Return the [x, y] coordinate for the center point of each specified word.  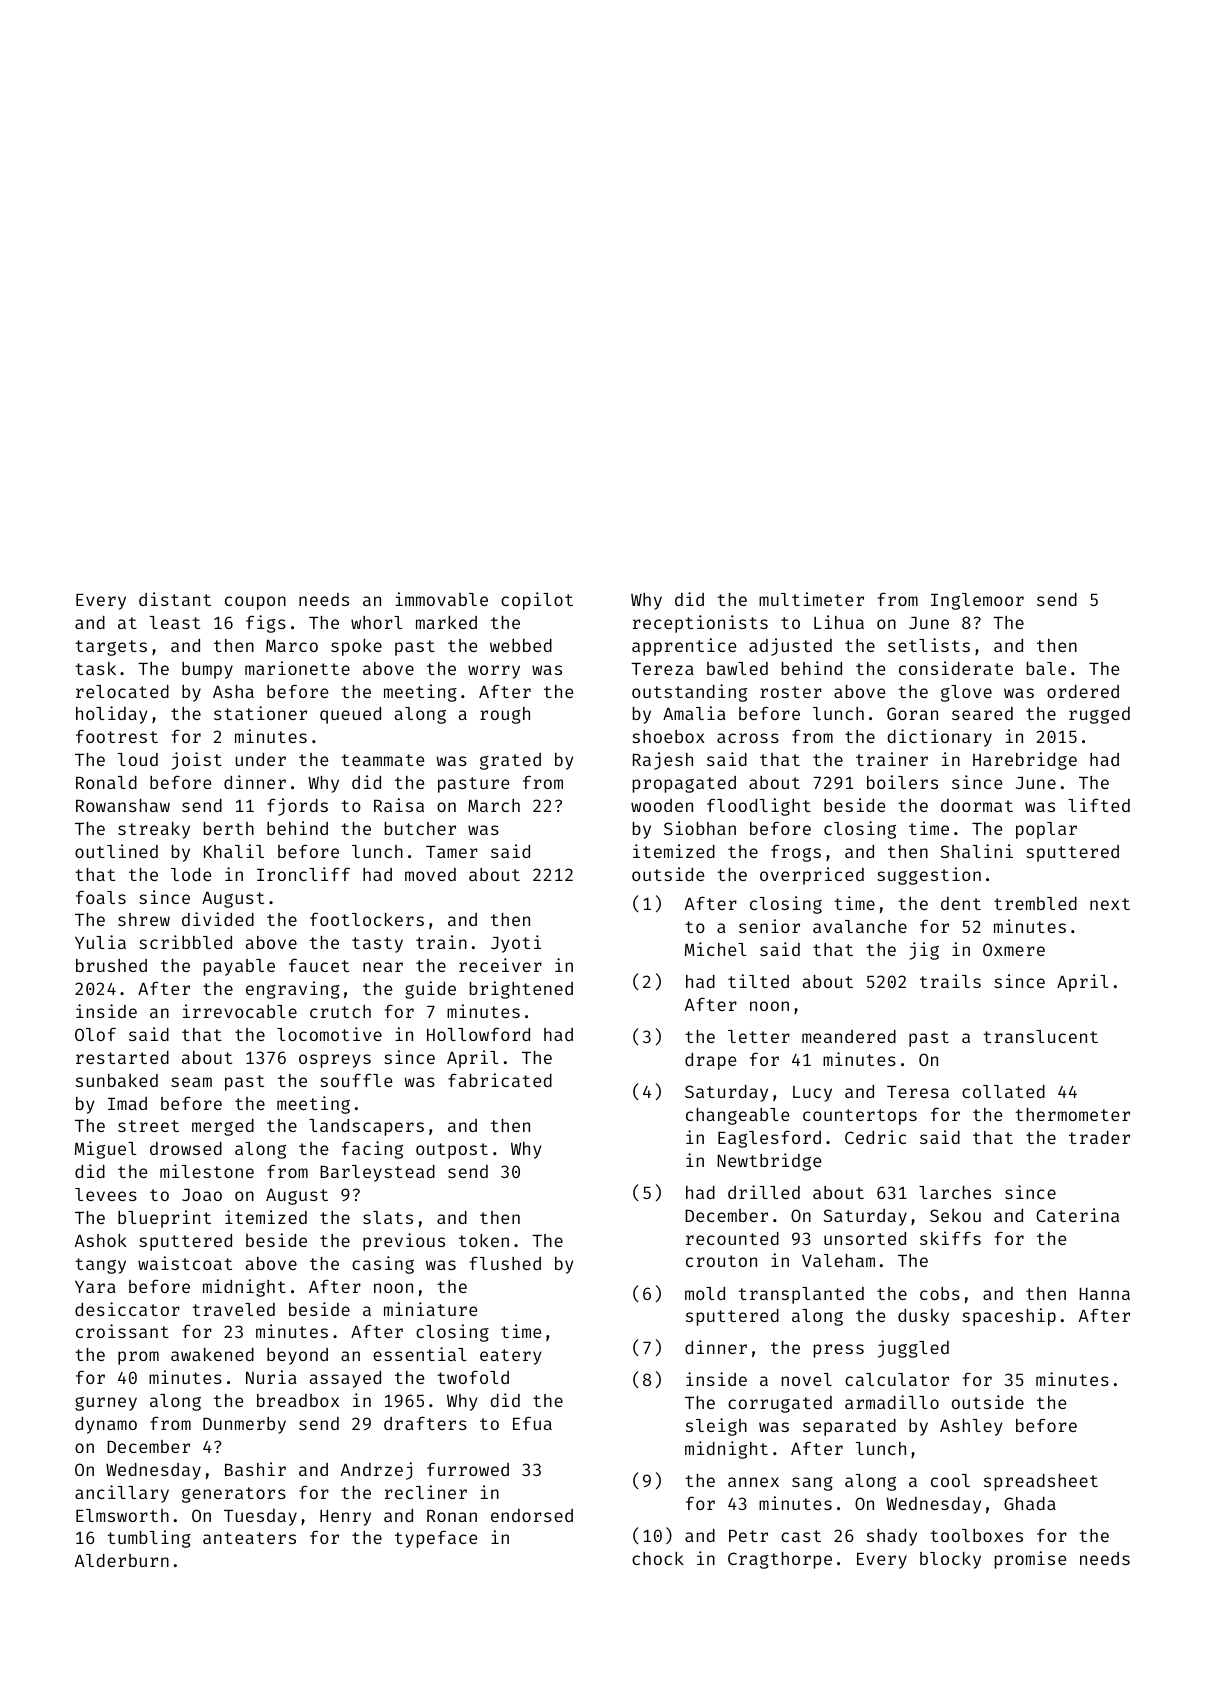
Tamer [452, 852]
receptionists [700, 624]
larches [955, 1192]
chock [658, 1558]
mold [705, 1293]
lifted [1099, 805]
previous [404, 1242]
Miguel [105, 1150]
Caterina [1077, 1215]
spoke [356, 647]
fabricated [500, 1080]
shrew [144, 919]
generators [234, 1495]
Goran [912, 713]
